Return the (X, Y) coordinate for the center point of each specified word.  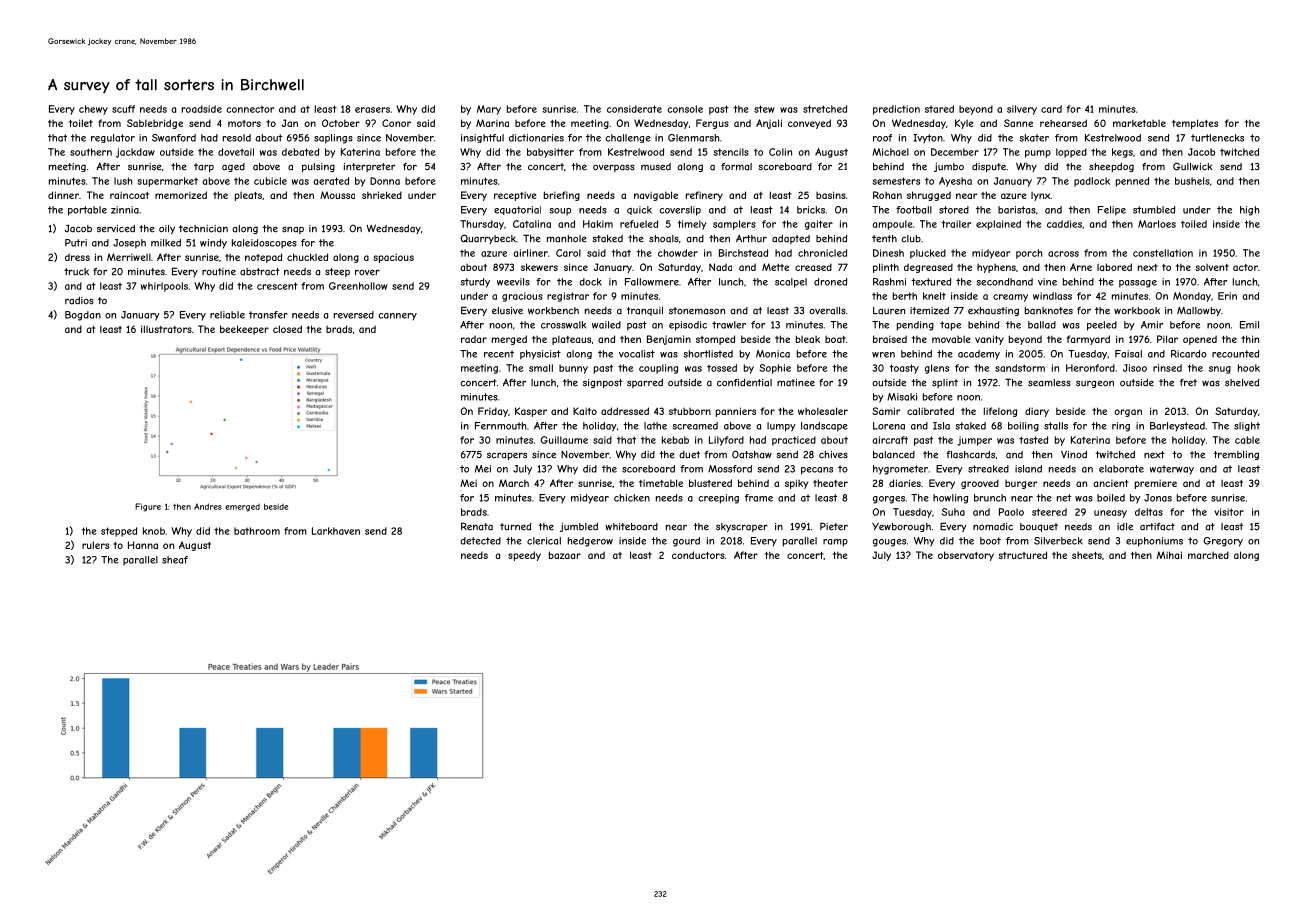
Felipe (1112, 211)
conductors (698, 555)
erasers (372, 110)
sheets (1087, 555)
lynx (1040, 196)
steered (1049, 512)
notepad (263, 258)
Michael (890, 152)
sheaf (175, 560)
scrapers (507, 456)
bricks (811, 210)
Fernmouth (501, 426)
